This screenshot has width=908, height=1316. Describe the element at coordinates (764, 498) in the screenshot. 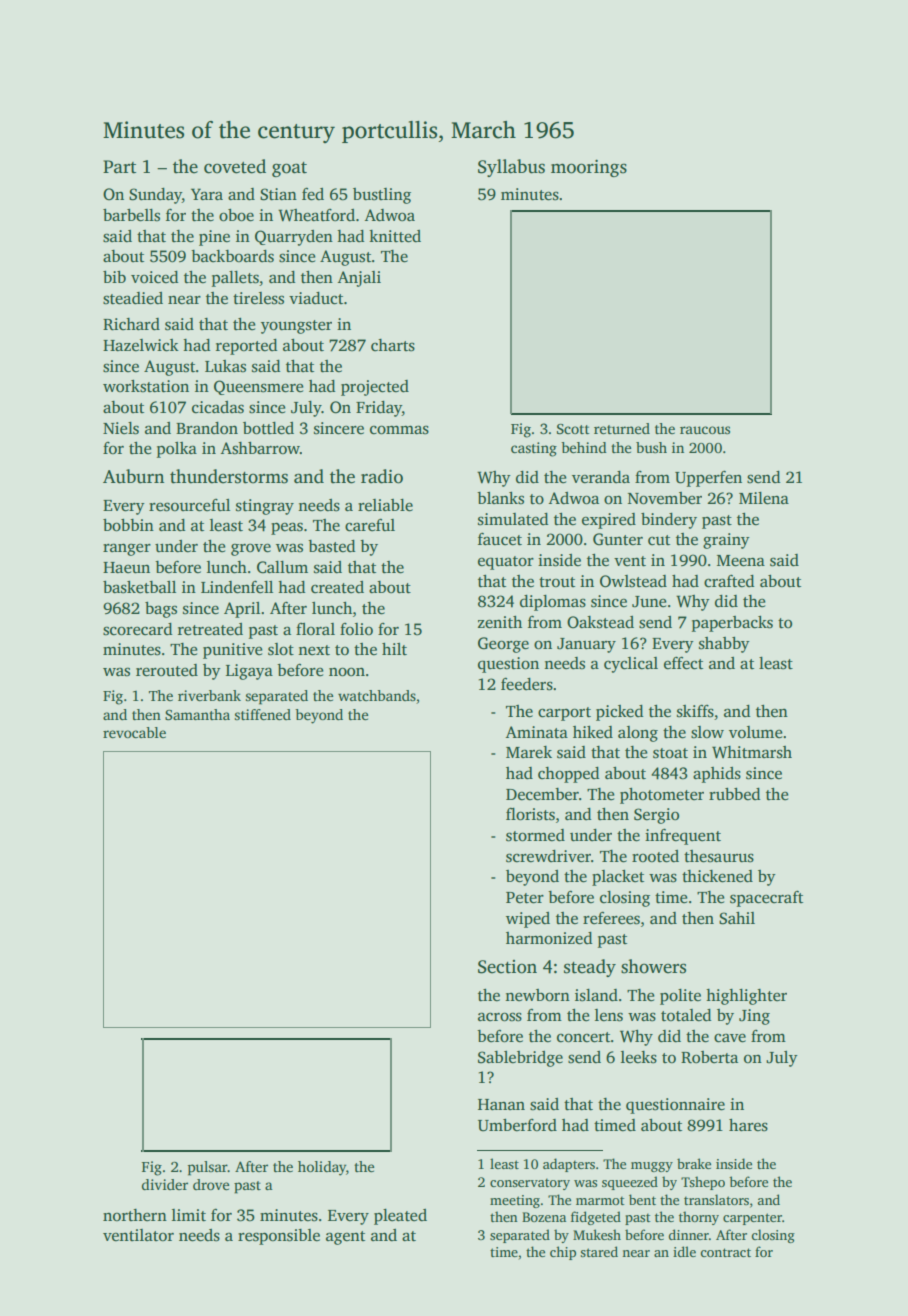

I see `Milena` at that location.
